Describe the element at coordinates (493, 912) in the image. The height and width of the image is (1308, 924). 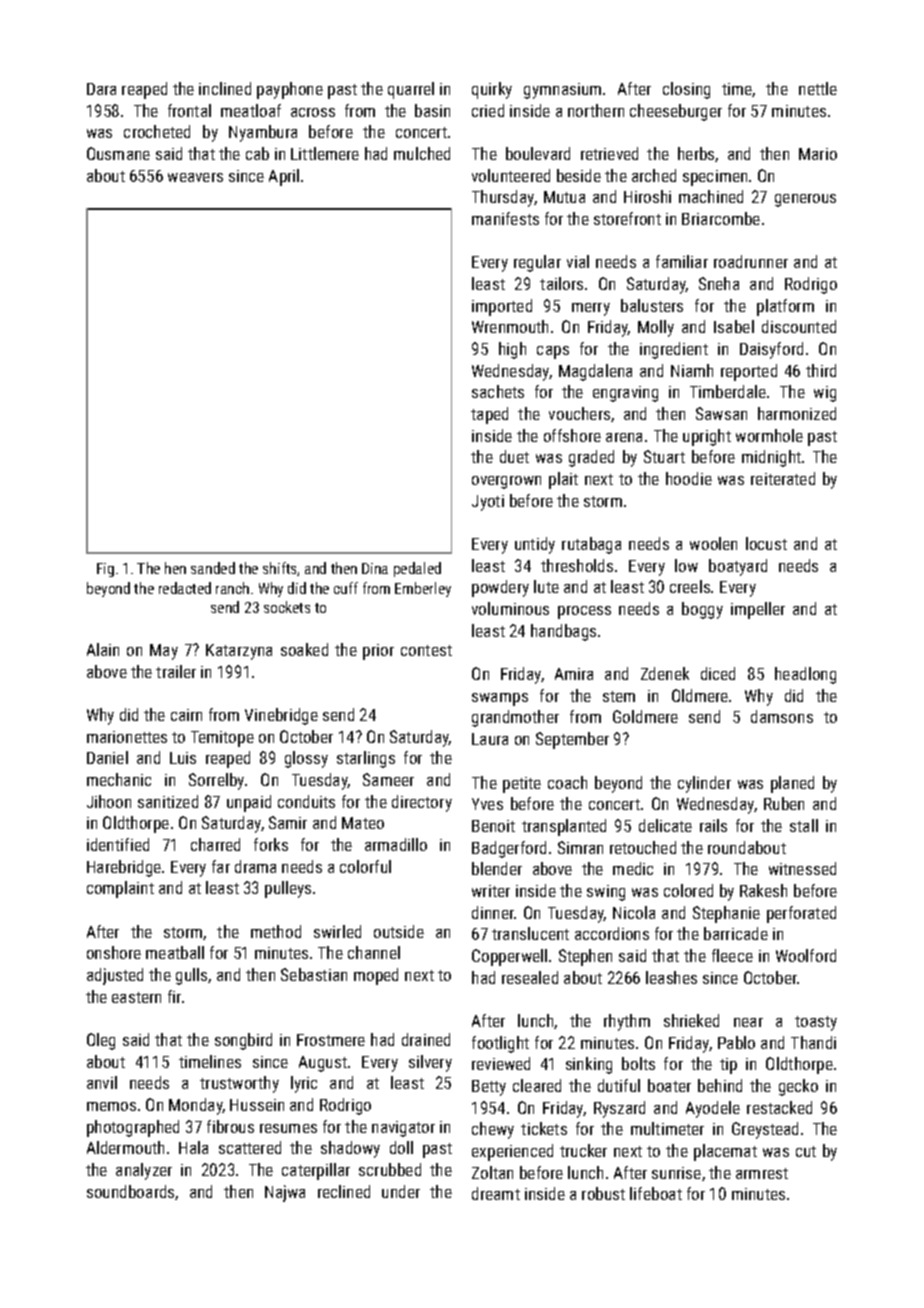
I see `dinner` at that location.
